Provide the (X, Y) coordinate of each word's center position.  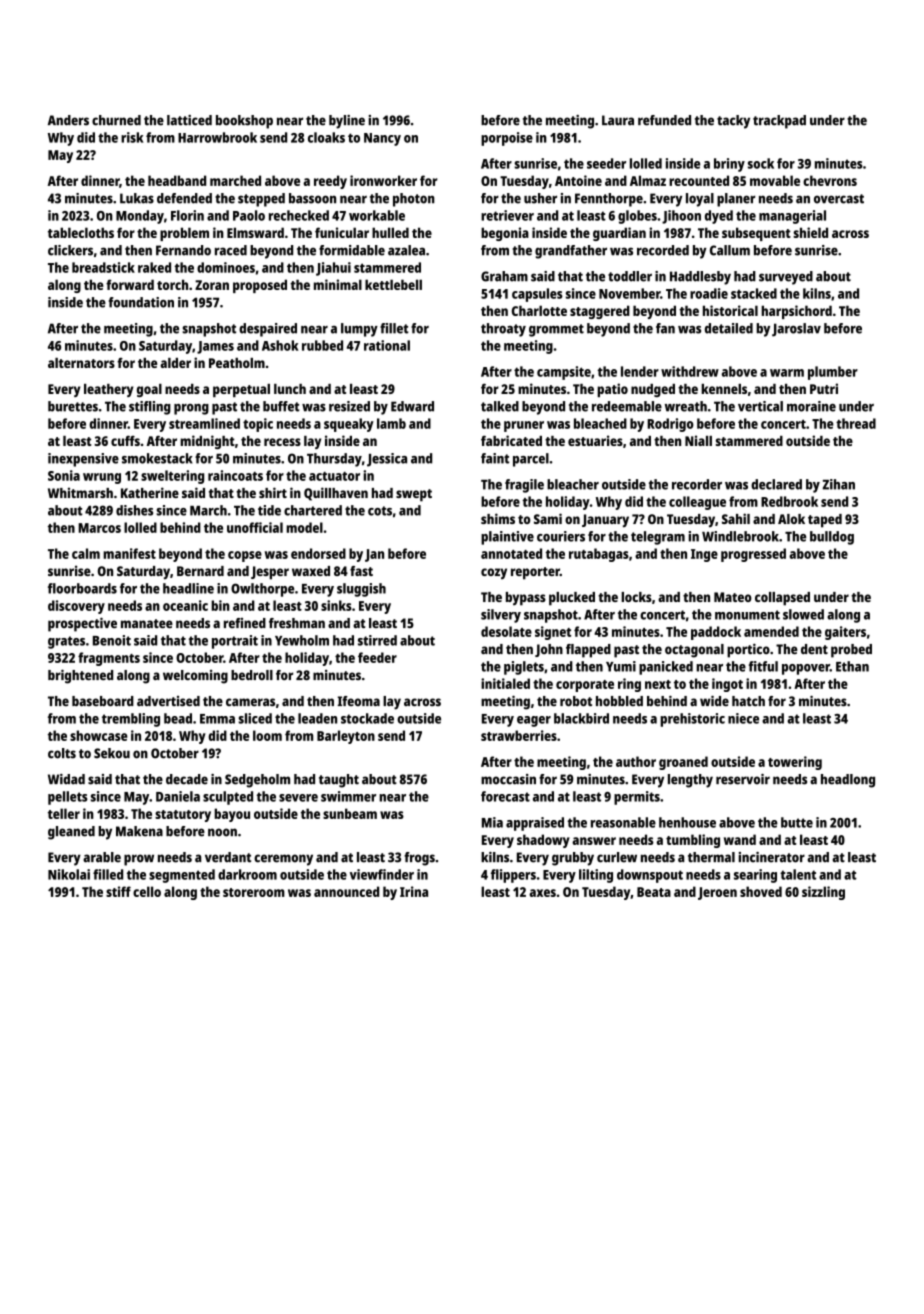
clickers (70, 250)
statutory (183, 816)
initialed (505, 683)
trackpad (779, 122)
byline (347, 122)
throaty (503, 330)
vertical (760, 406)
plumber (833, 373)
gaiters (845, 633)
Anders (68, 120)
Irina (414, 891)
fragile (524, 486)
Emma (217, 719)
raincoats (235, 475)
